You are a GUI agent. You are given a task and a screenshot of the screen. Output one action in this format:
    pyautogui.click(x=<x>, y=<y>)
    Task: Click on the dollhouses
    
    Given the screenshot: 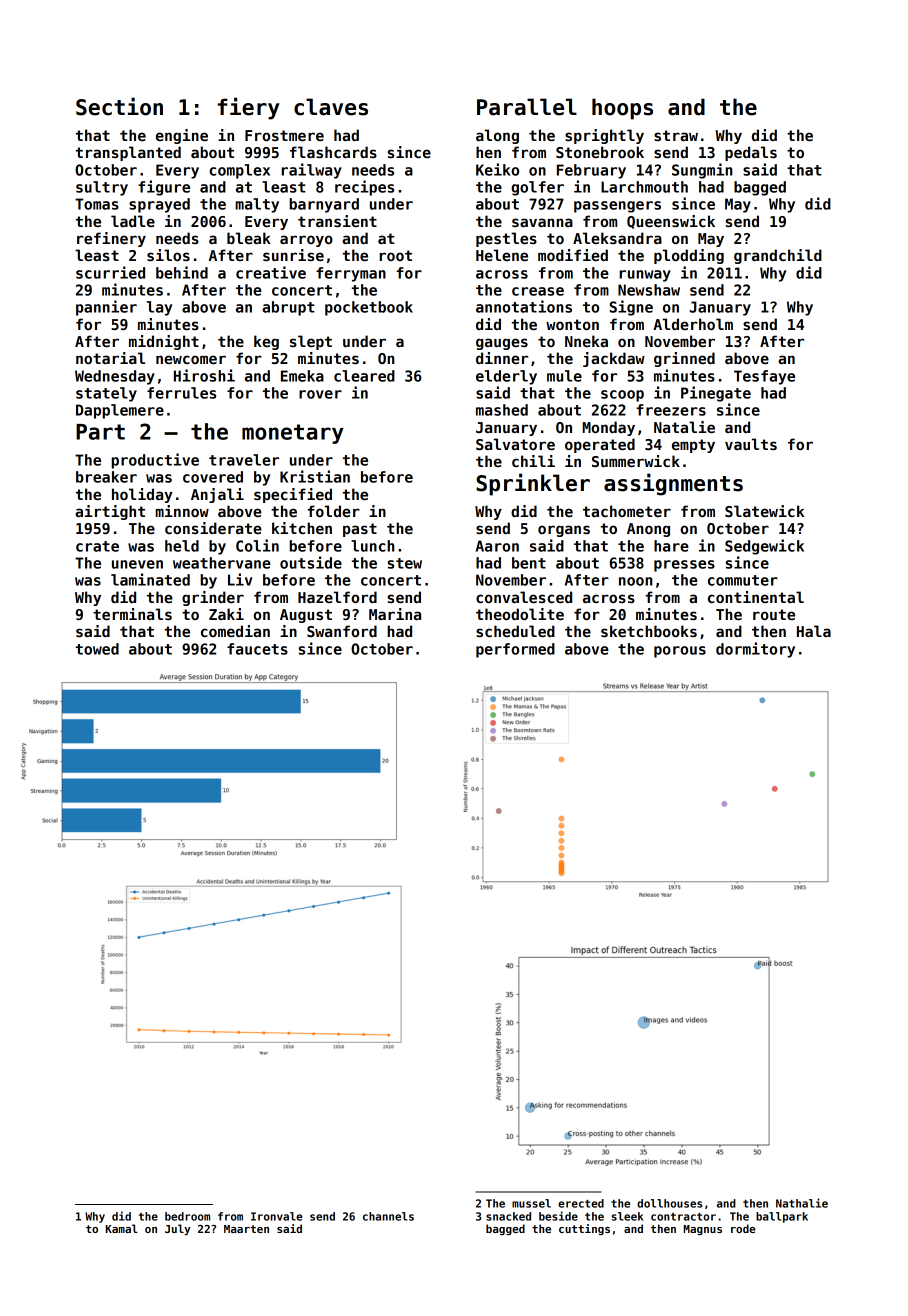 What is the action you would take?
    pyautogui.click(x=669, y=1203)
